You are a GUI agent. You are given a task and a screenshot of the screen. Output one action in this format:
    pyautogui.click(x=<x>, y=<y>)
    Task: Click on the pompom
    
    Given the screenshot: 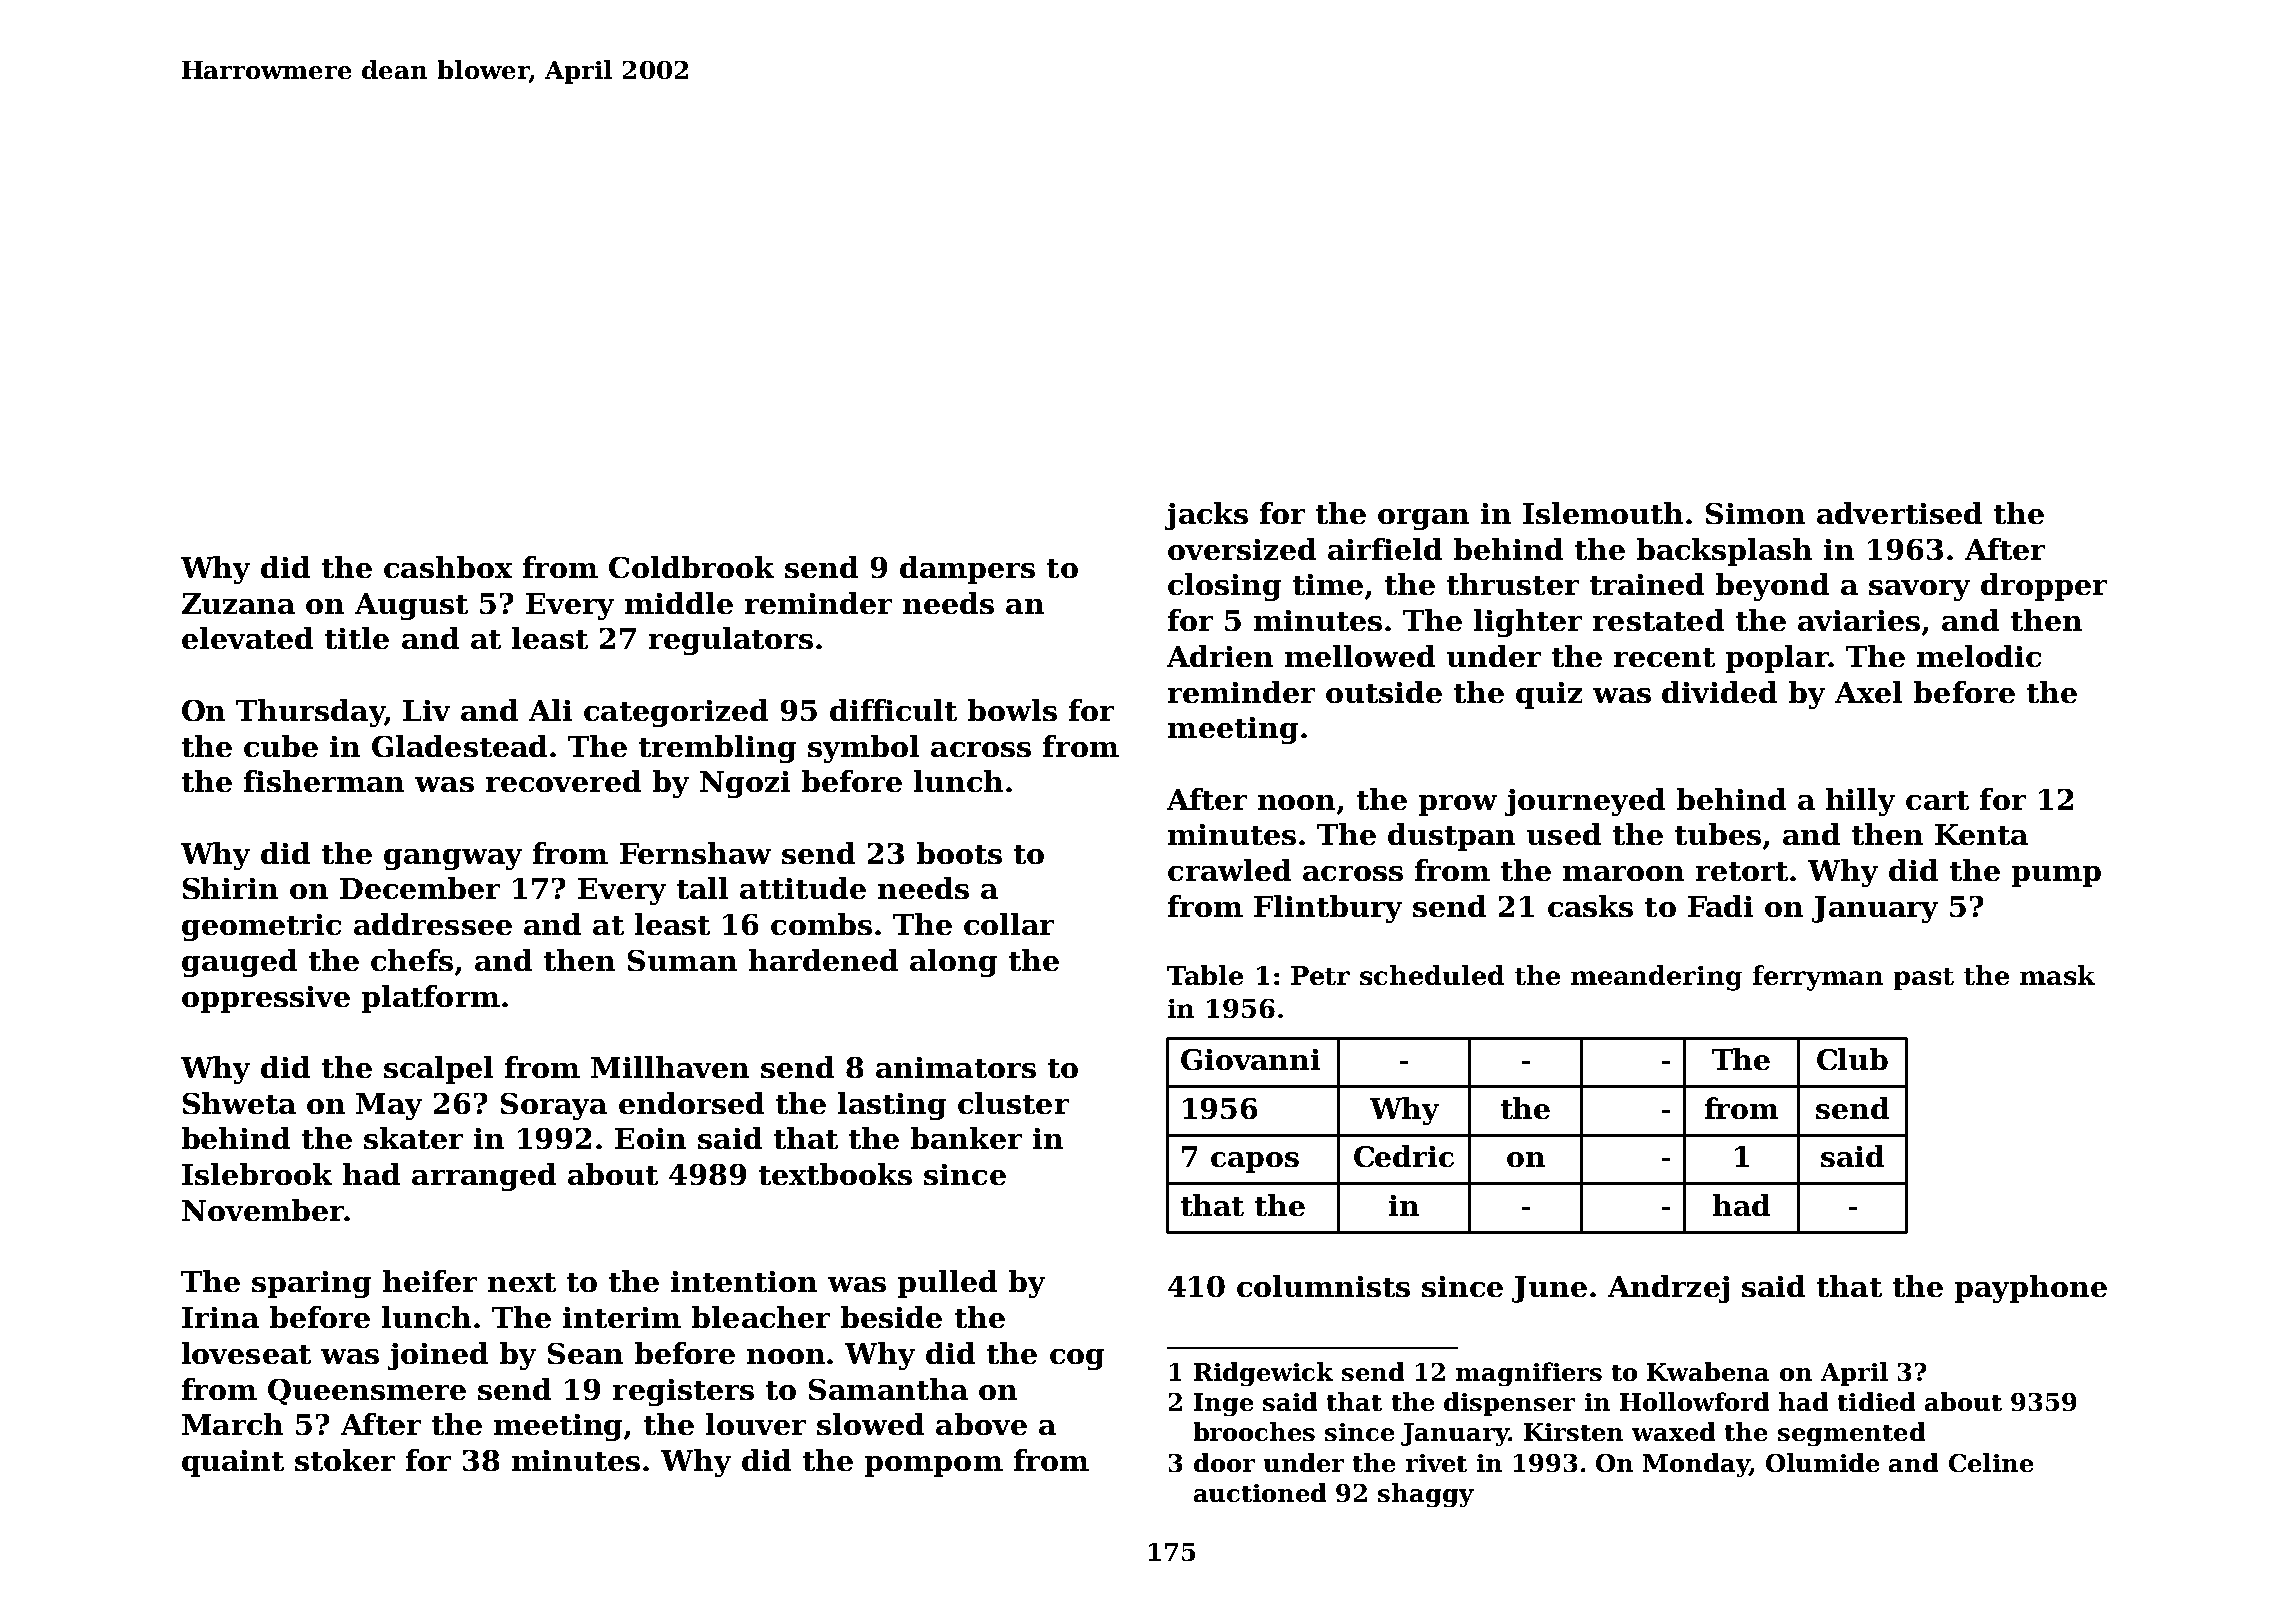 What is the action you would take?
    pyautogui.click(x=934, y=1466)
